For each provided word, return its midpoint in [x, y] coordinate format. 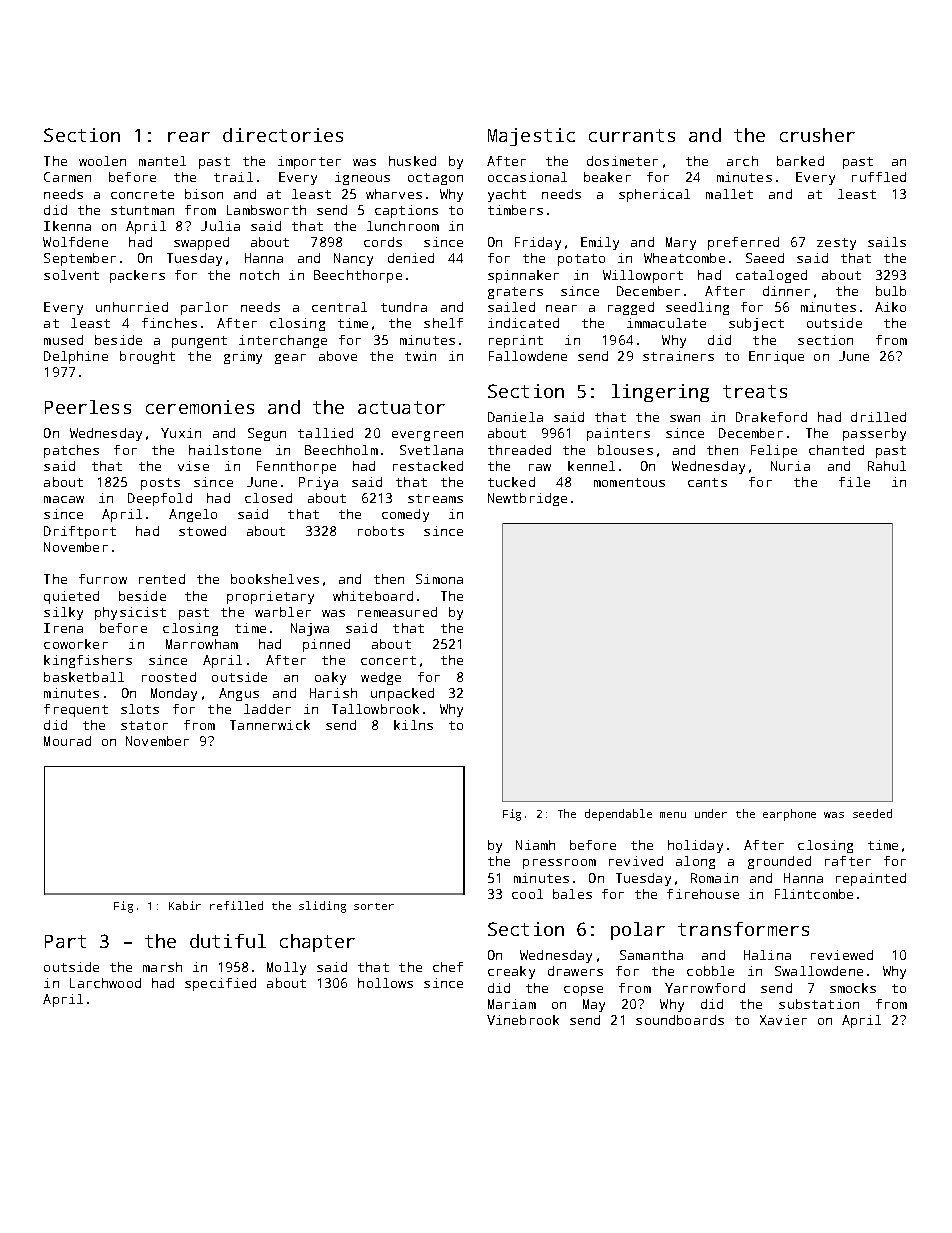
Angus [239, 694]
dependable [618, 815]
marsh [162, 967]
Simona [439, 579]
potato [581, 260]
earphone [789, 815]
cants [707, 482]
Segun [267, 434]
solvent [71, 275]
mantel [162, 161]
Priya [318, 483]
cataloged [771, 276]
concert [388, 660]
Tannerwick [270, 725]
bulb [891, 291]
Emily [600, 243]
